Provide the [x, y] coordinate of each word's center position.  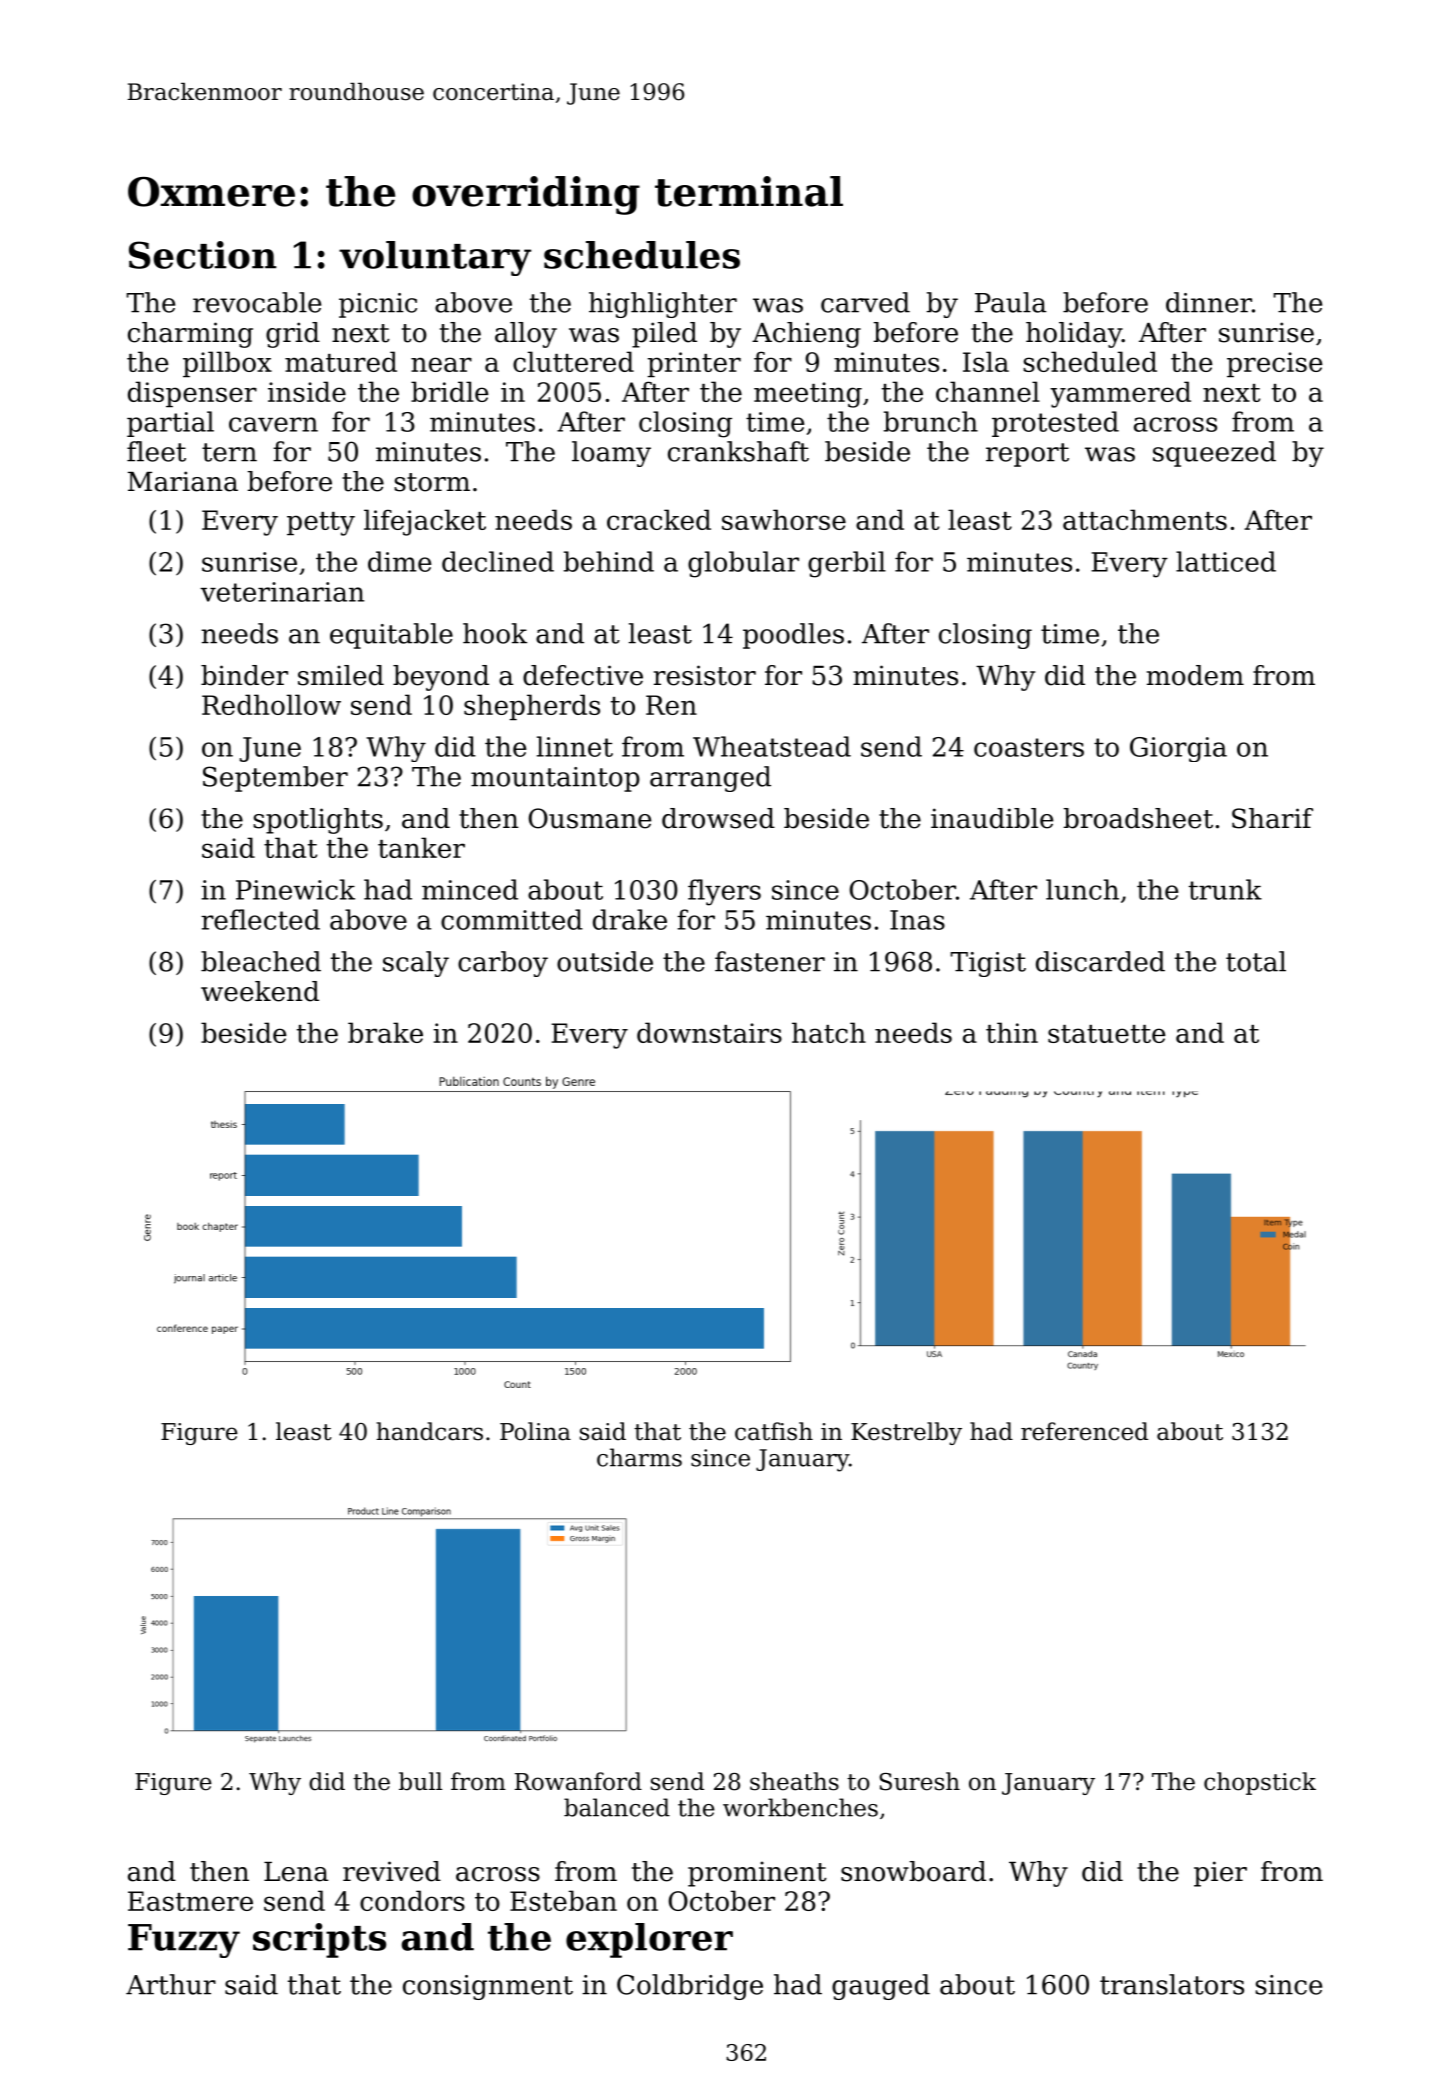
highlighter [663, 305]
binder [244, 675]
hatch [829, 1032]
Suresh [919, 1781]
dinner [1209, 302]
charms [639, 1457]
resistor [705, 675]
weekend [260, 991]
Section [203, 255]
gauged [881, 1987]
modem [1195, 675]
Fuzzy [184, 1941]
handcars [429, 1431]
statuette [1106, 1034]
